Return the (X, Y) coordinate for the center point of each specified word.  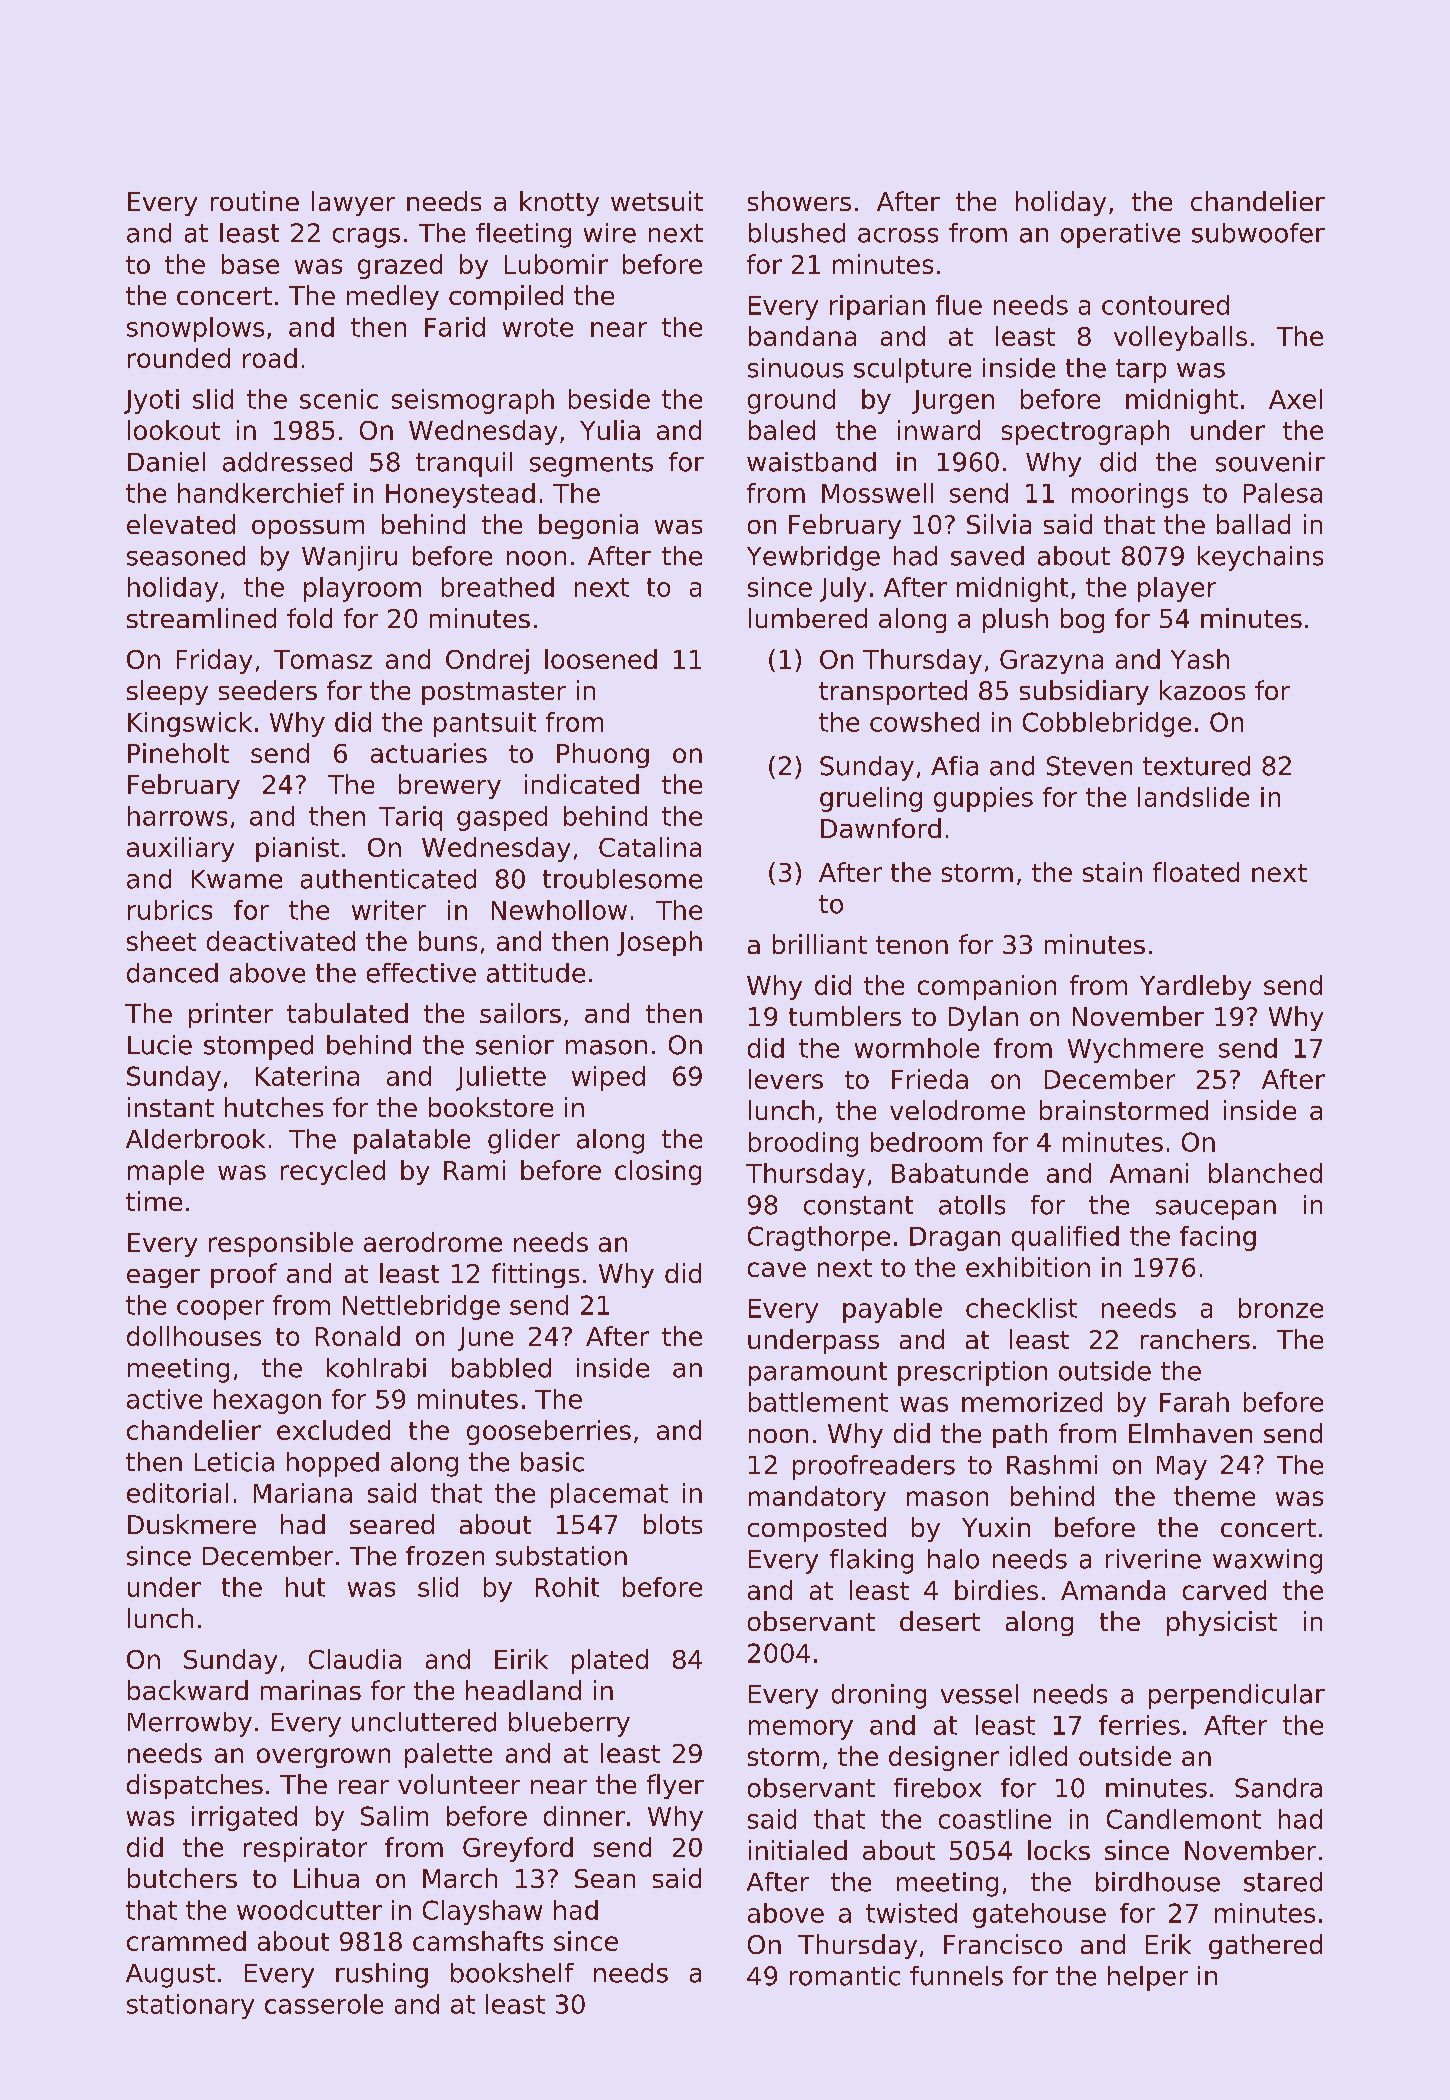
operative (1120, 235)
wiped (608, 1078)
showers (799, 201)
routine (255, 201)
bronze (1281, 1308)
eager (163, 1278)
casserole (324, 2004)
